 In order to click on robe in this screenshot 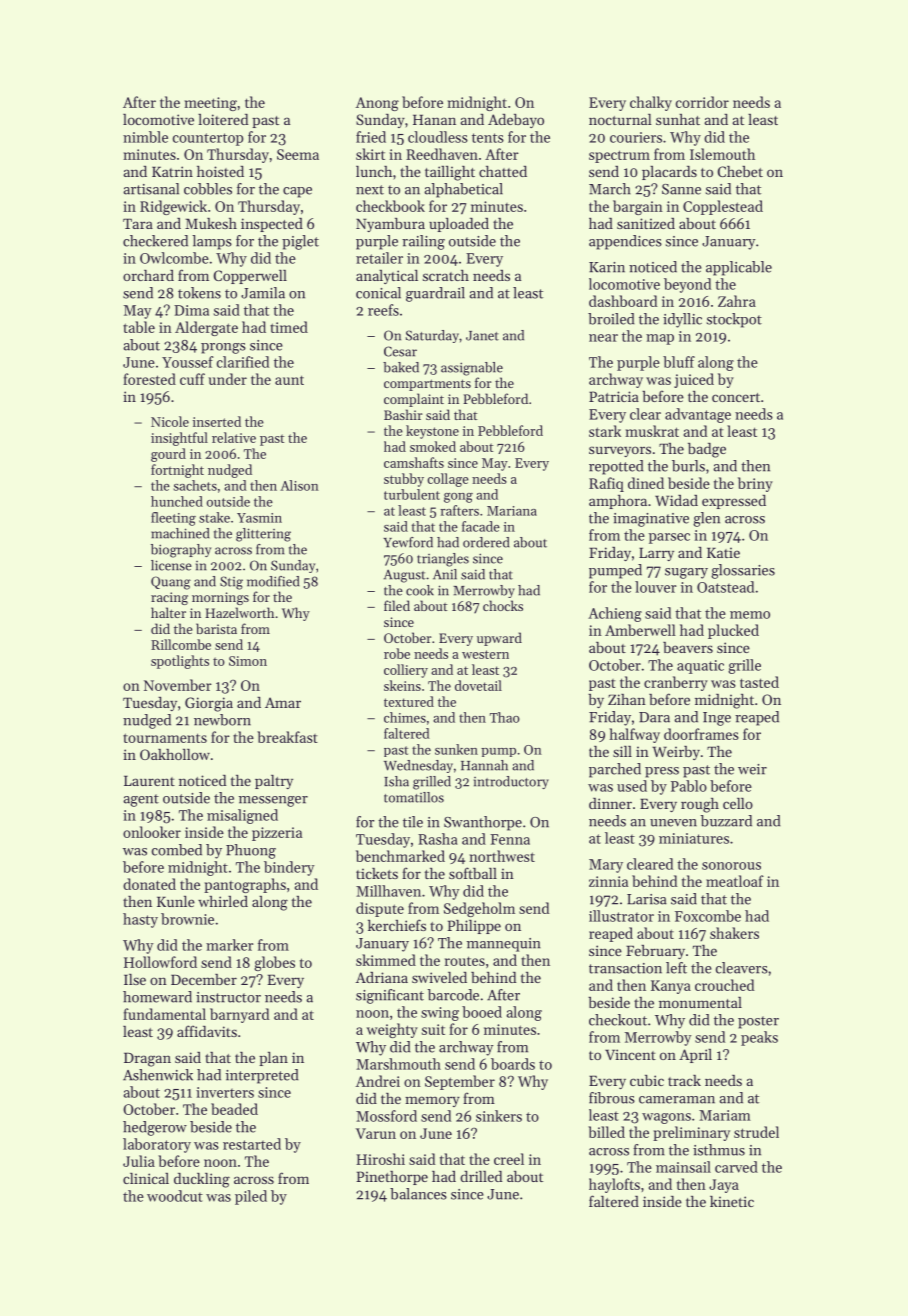, I will do `click(397, 653)`.
